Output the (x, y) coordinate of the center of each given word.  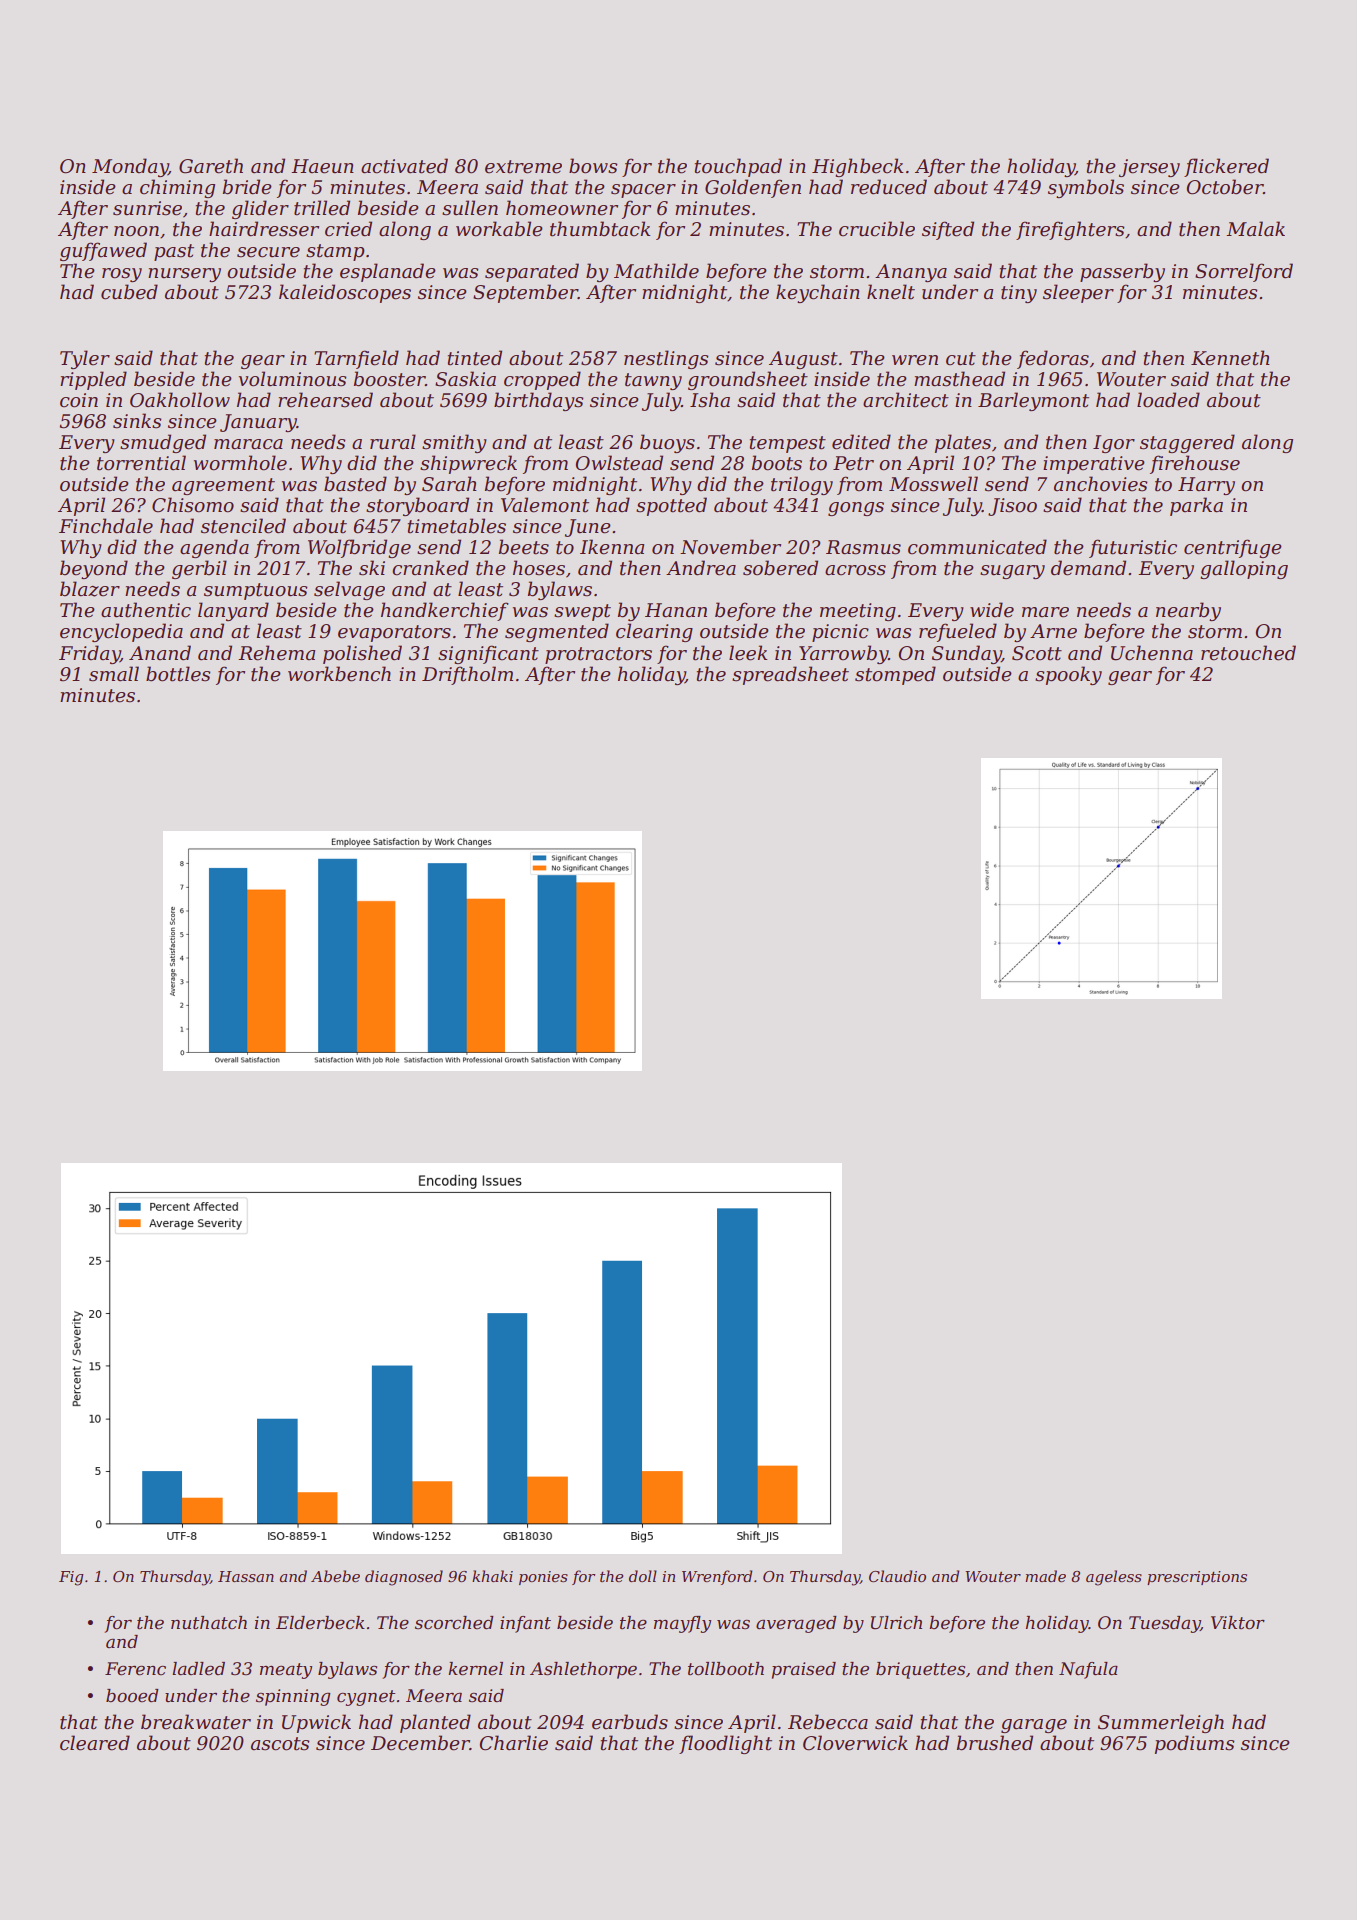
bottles (178, 674)
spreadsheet (790, 675)
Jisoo (1012, 507)
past (174, 252)
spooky (1068, 675)
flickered (1226, 167)
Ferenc (135, 1669)
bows (593, 166)
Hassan (246, 1576)
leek (748, 653)
